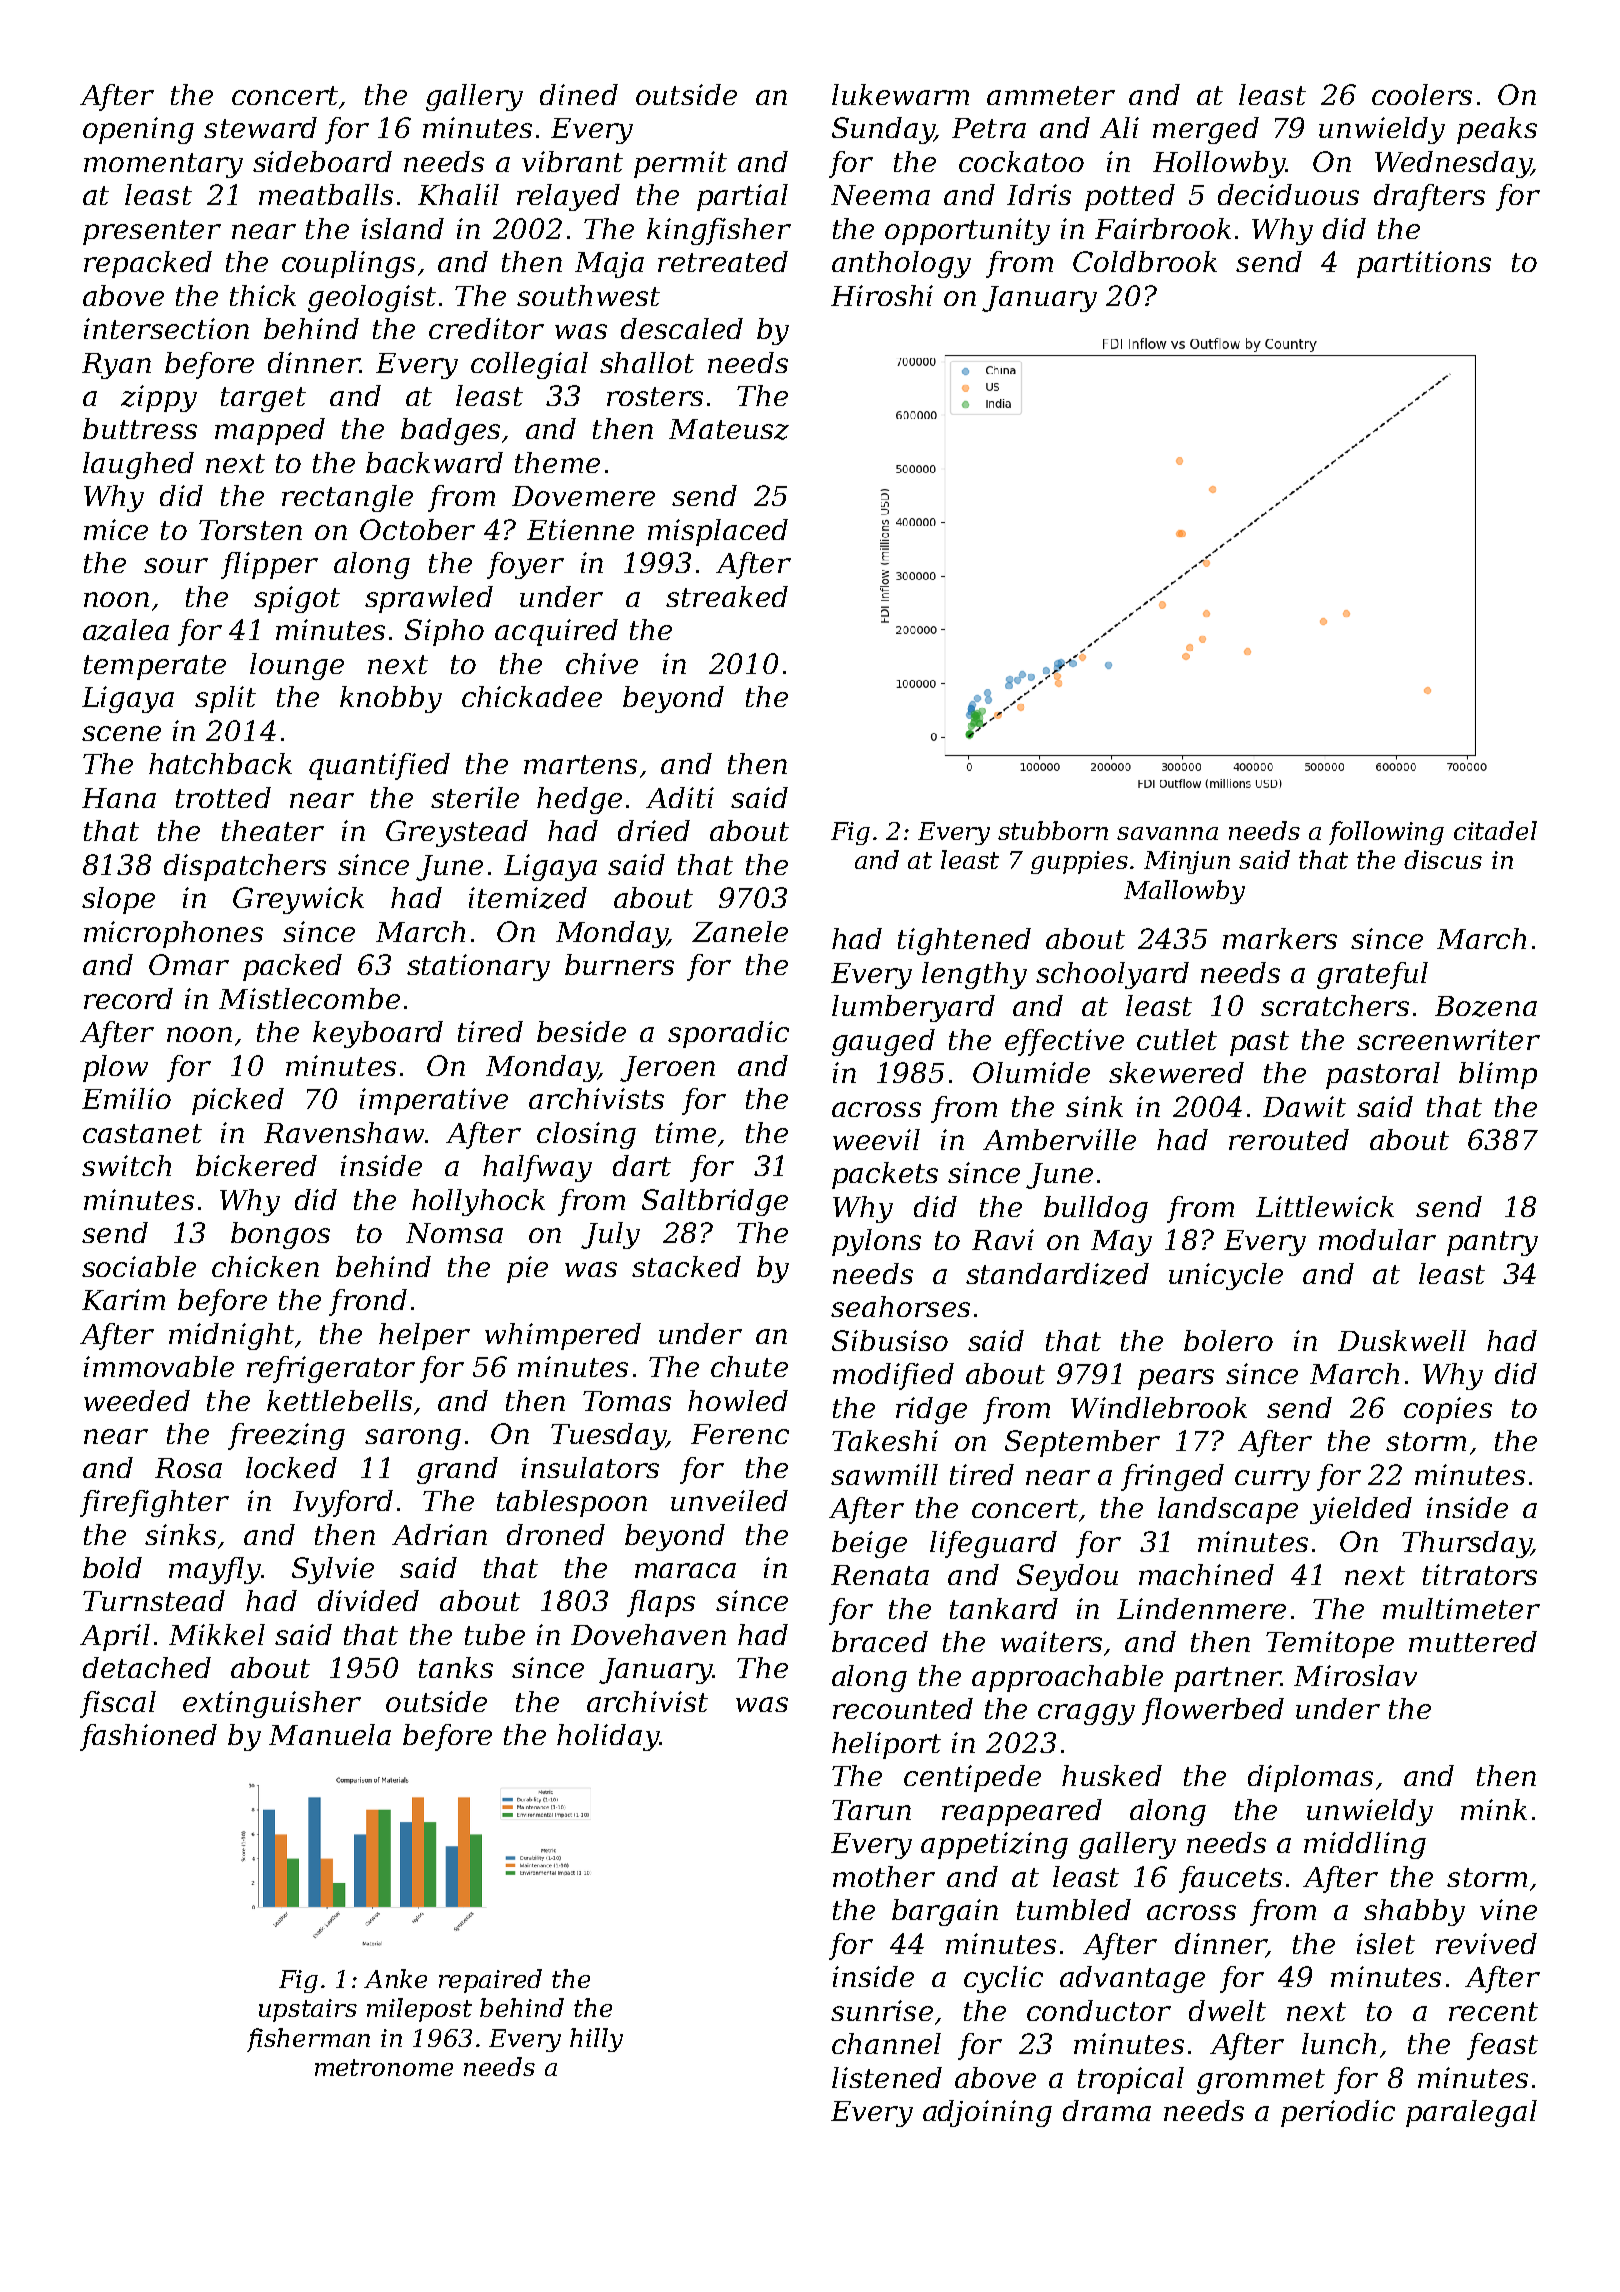 This image has height=2292, width=1620. What do you see at coordinates (384, 2067) in the image?
I see `metronome` at bounding box center [384, 2067].
